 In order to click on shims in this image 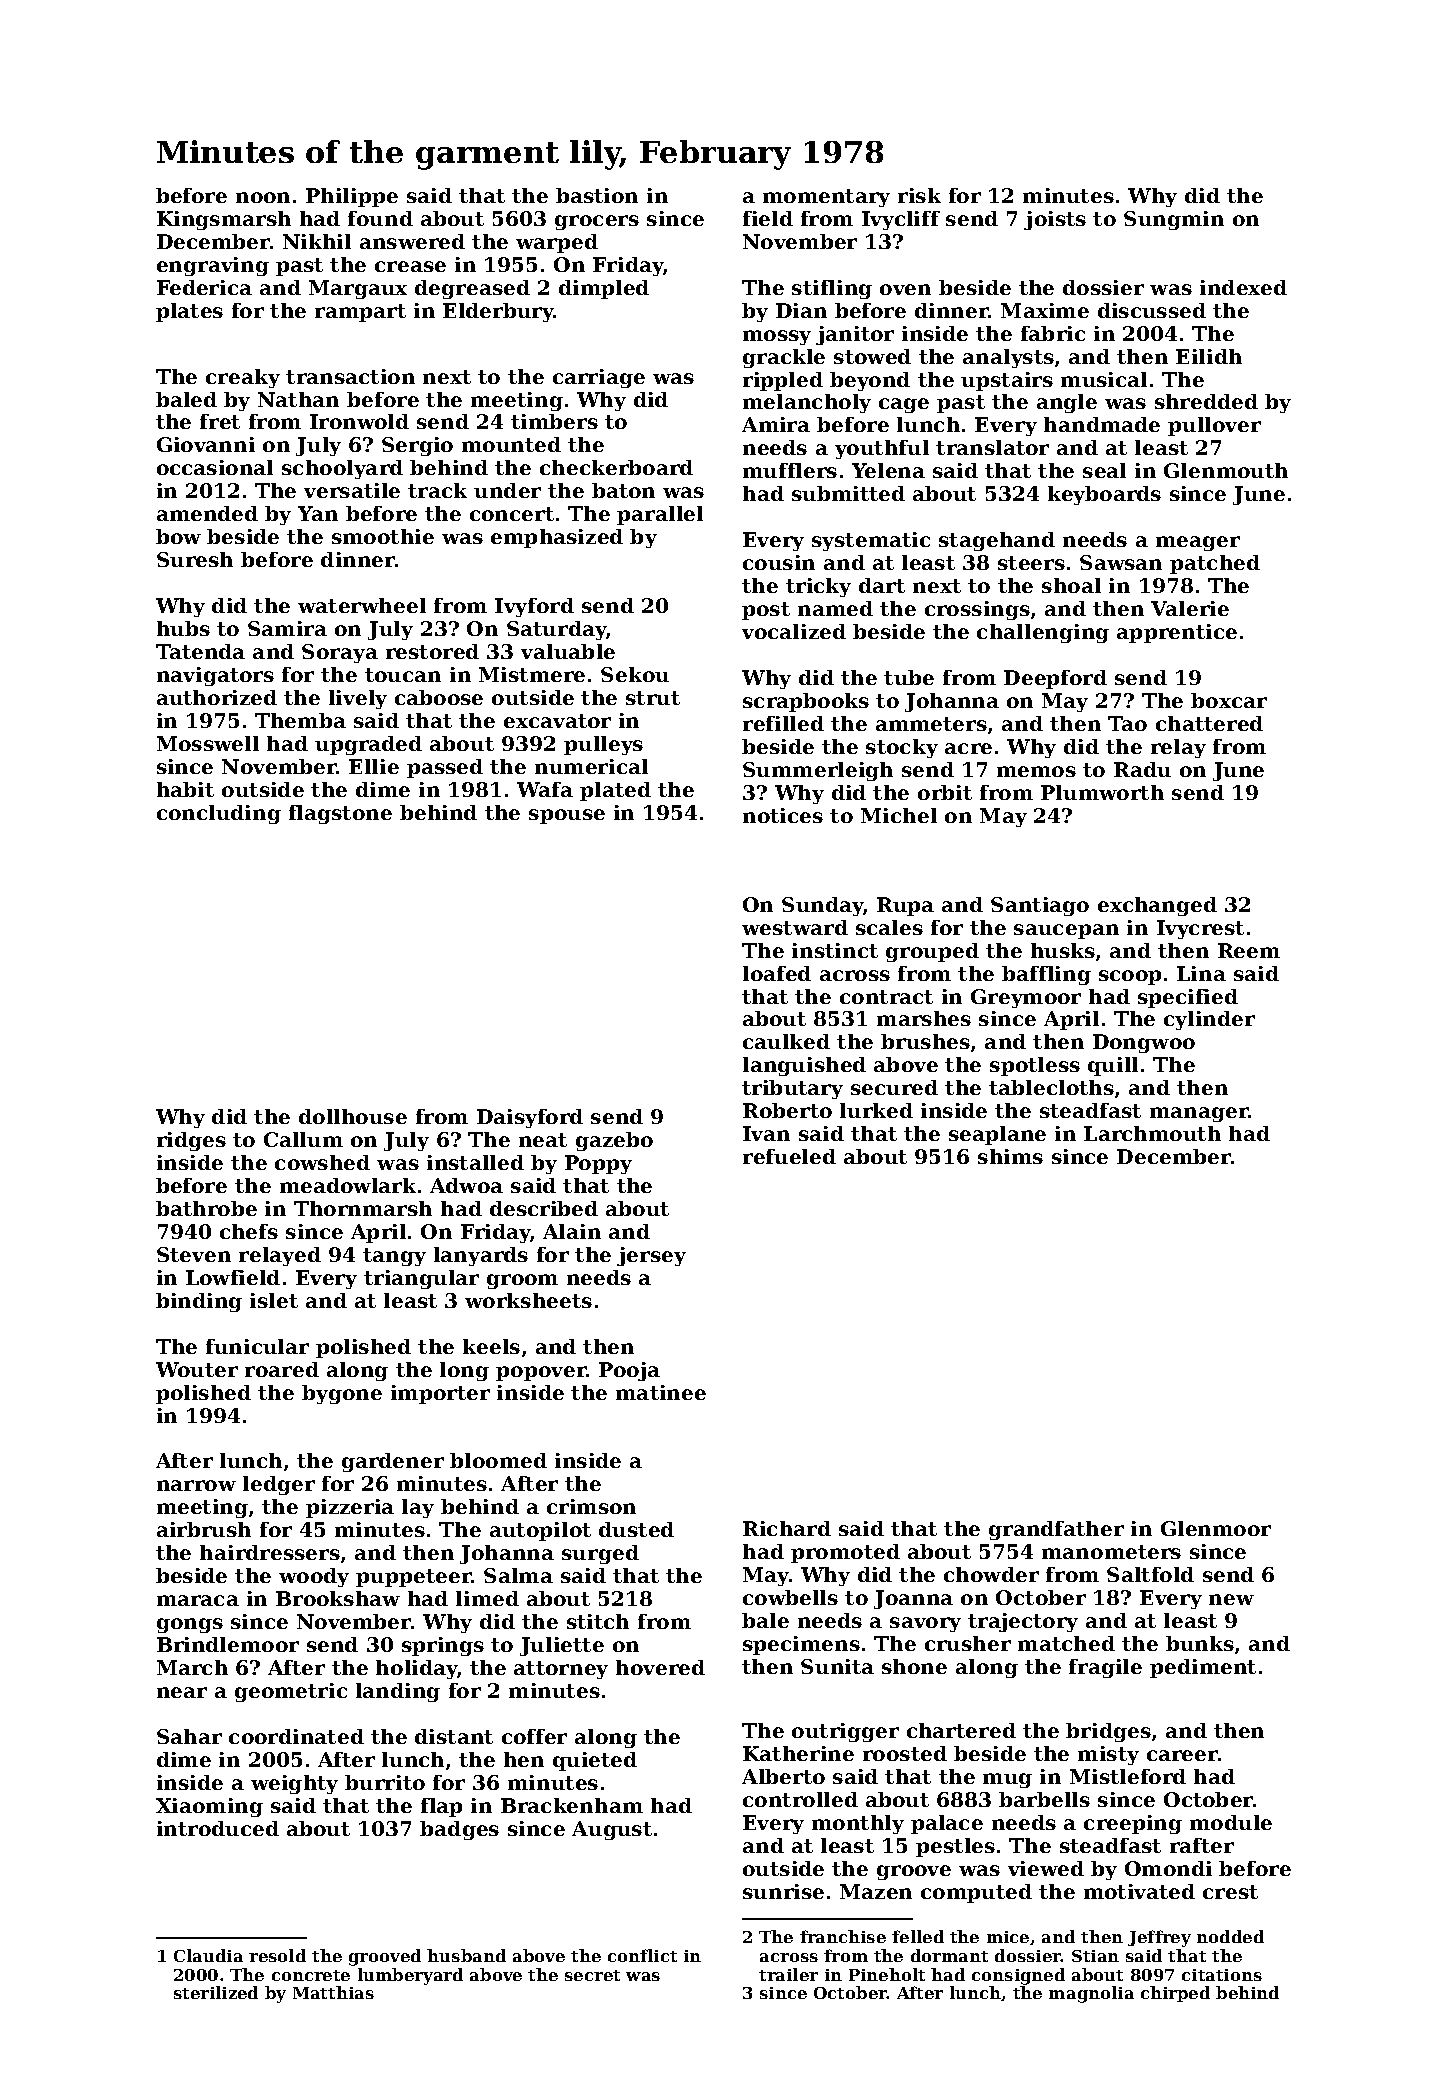, I will do `click(1010, 1156)`.
